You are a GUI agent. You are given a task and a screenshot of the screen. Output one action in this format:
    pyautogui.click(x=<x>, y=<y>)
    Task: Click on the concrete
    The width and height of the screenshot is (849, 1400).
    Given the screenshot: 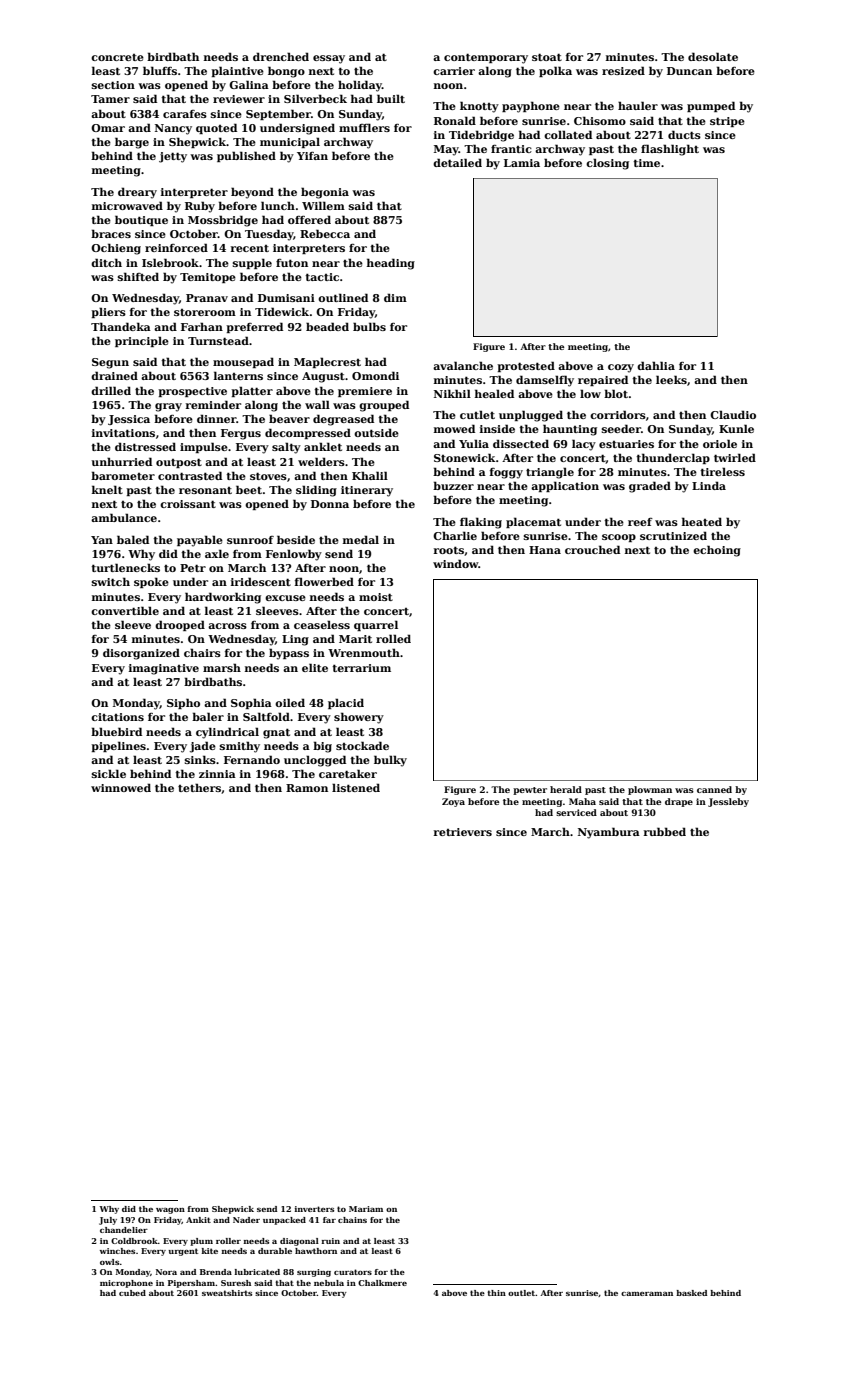 What is the action you would take?
    pyautogui.click(x=117, y=57)
